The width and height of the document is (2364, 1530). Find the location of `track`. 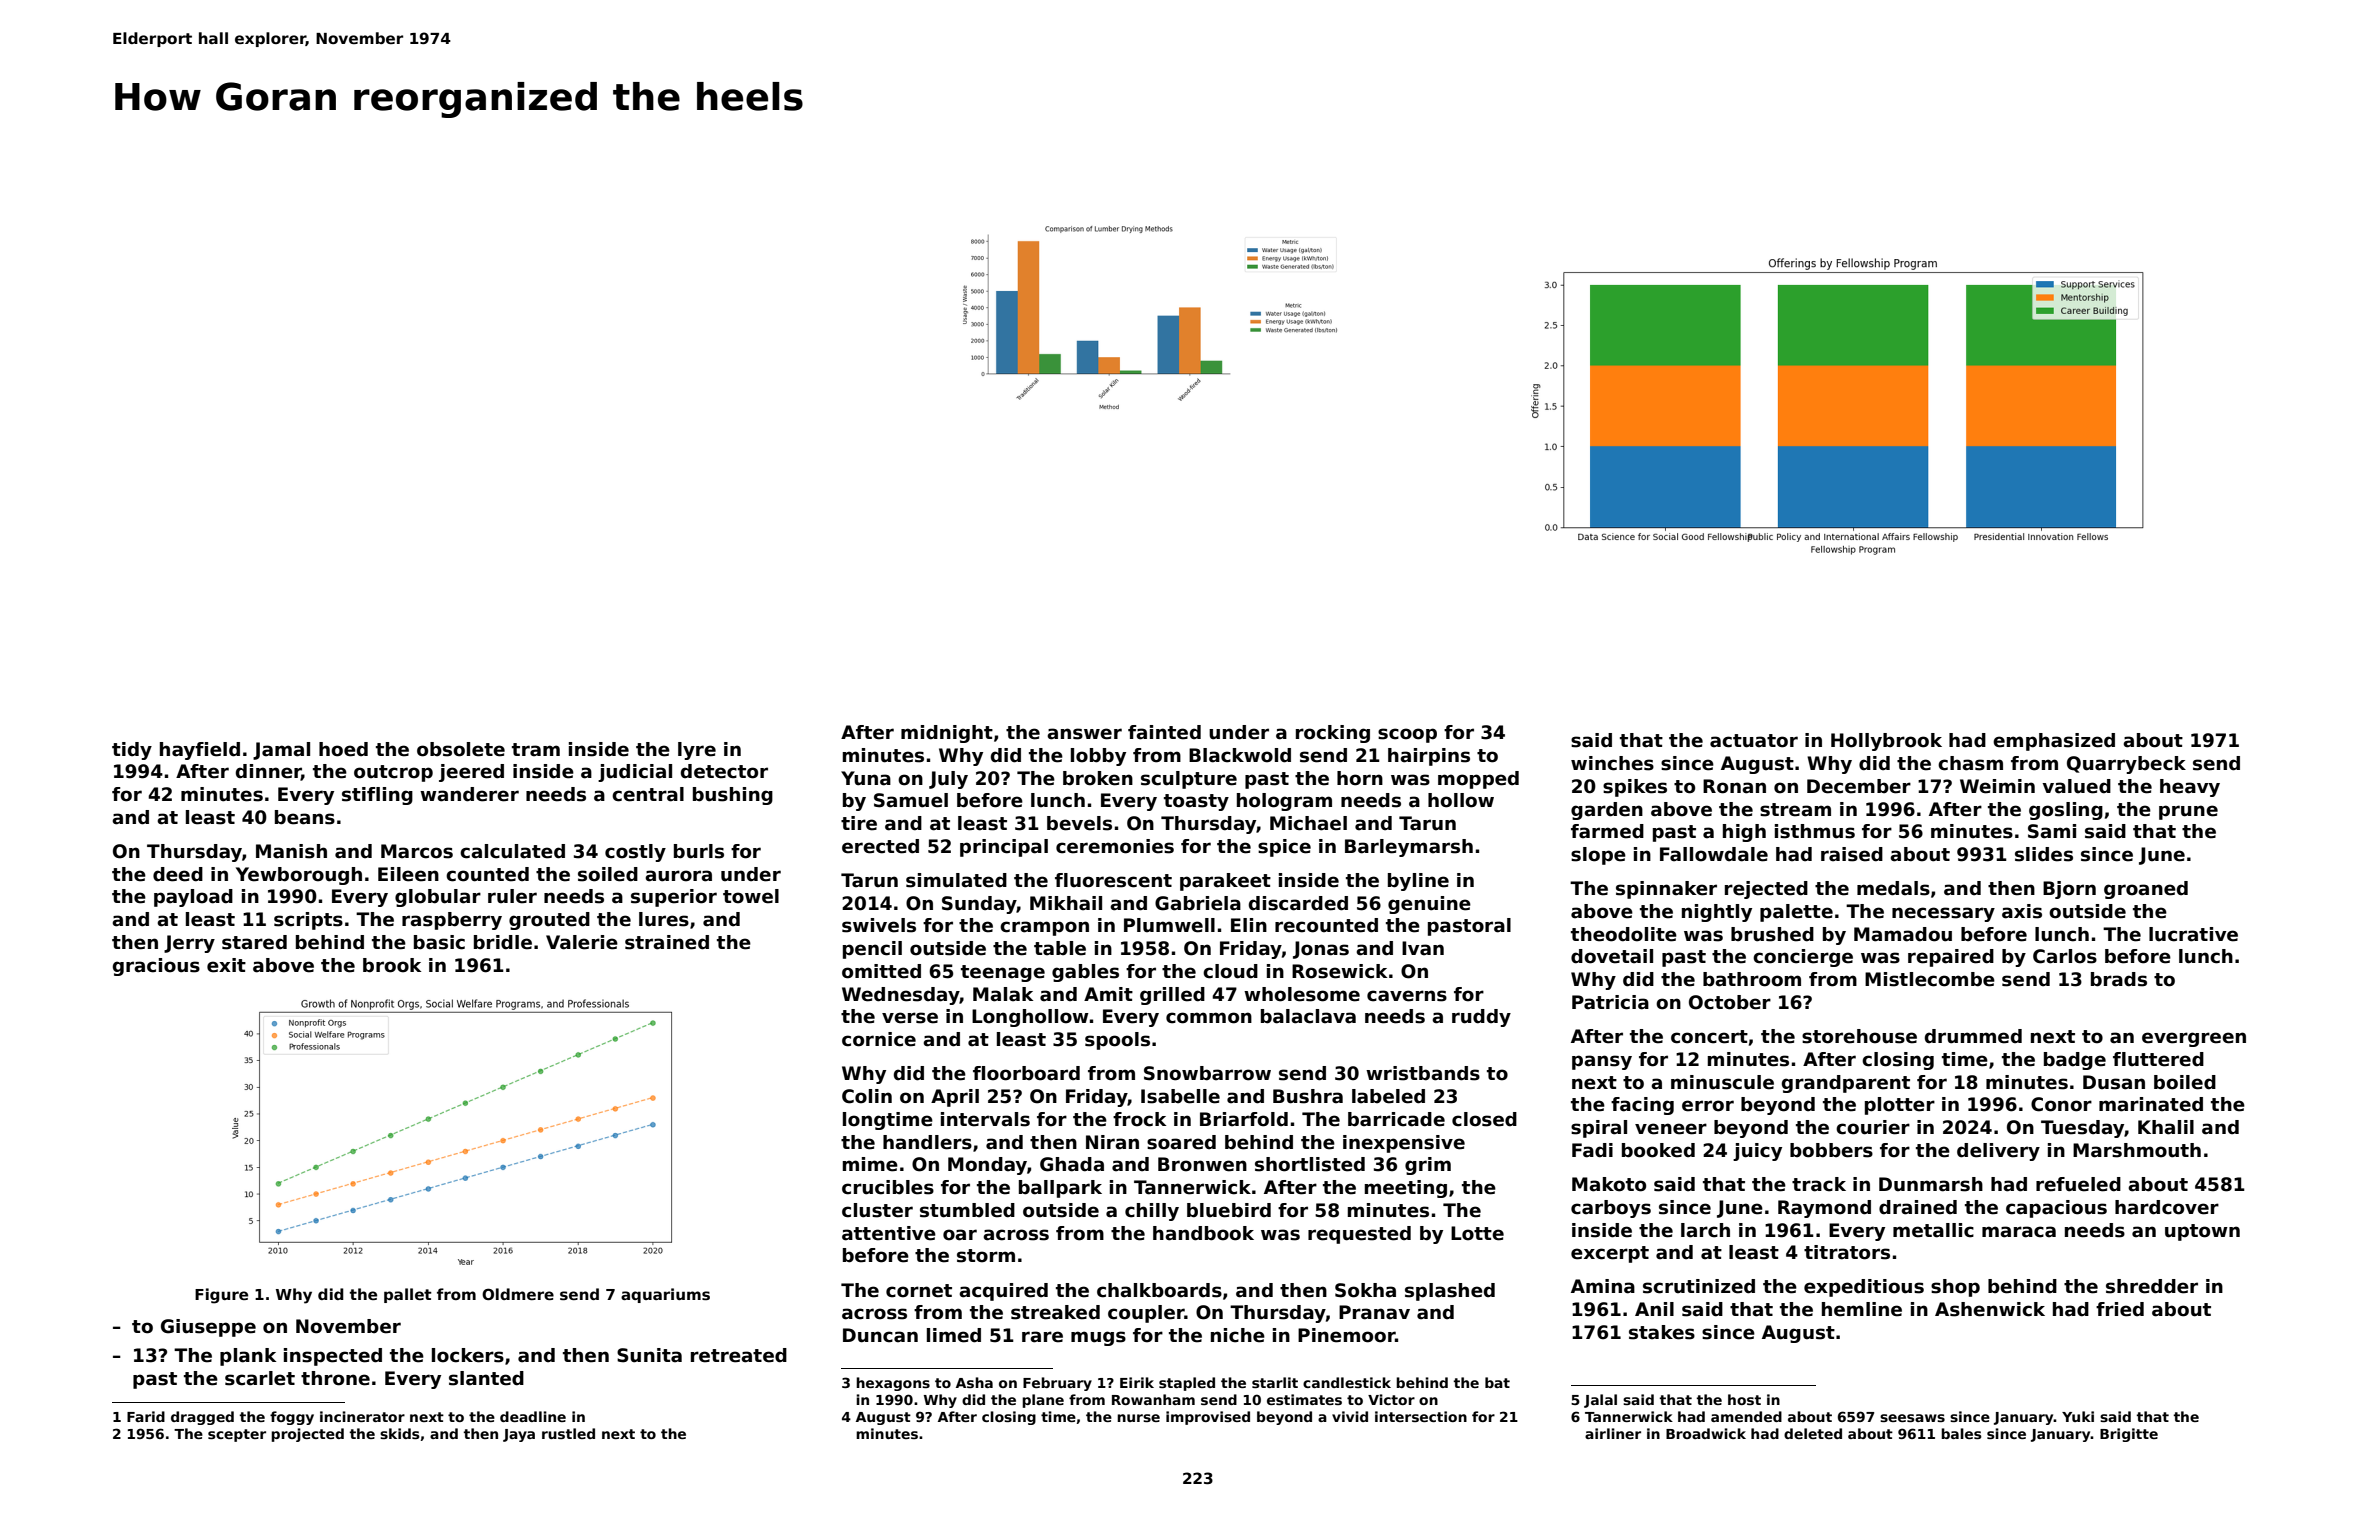

track is located at coordinates (1819, 1184).
